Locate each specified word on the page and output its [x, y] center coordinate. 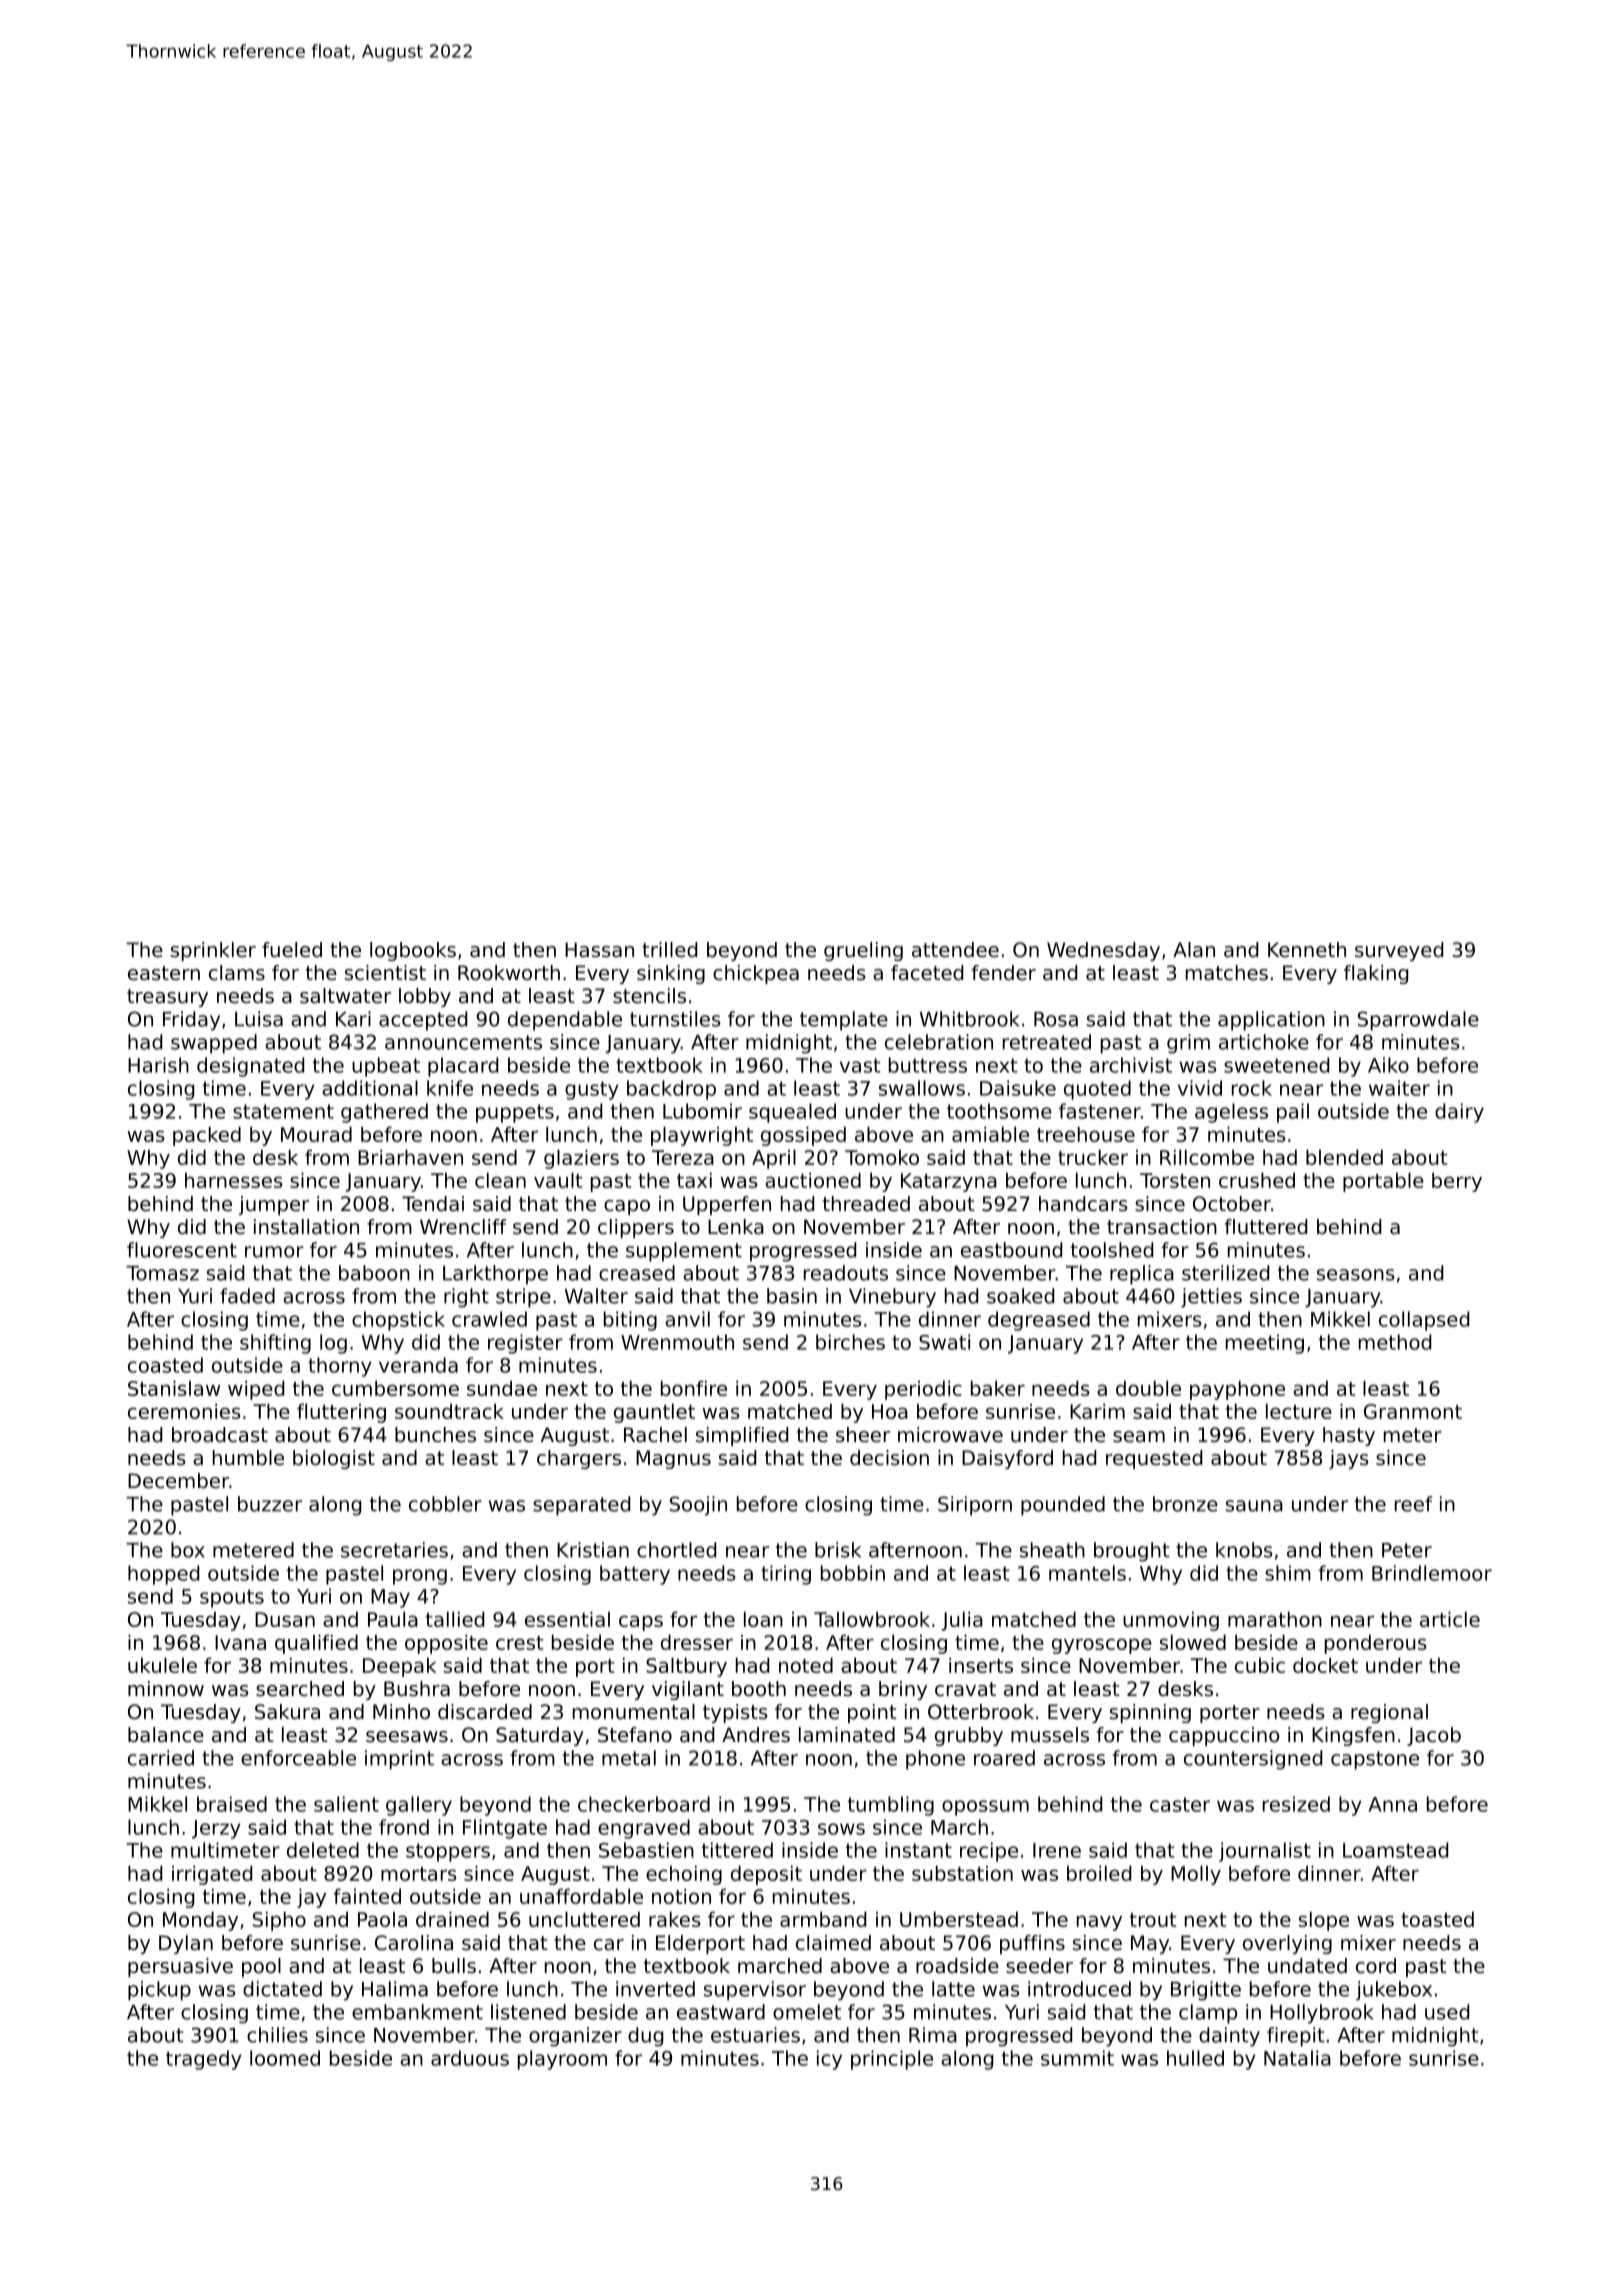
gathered [384, 1113]
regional [1389, 1713]
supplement [684, 1252]
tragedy [204, 2060]
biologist [334, 1459]
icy [829, 2060]
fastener [1100, 1111]
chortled [676, 1550]
